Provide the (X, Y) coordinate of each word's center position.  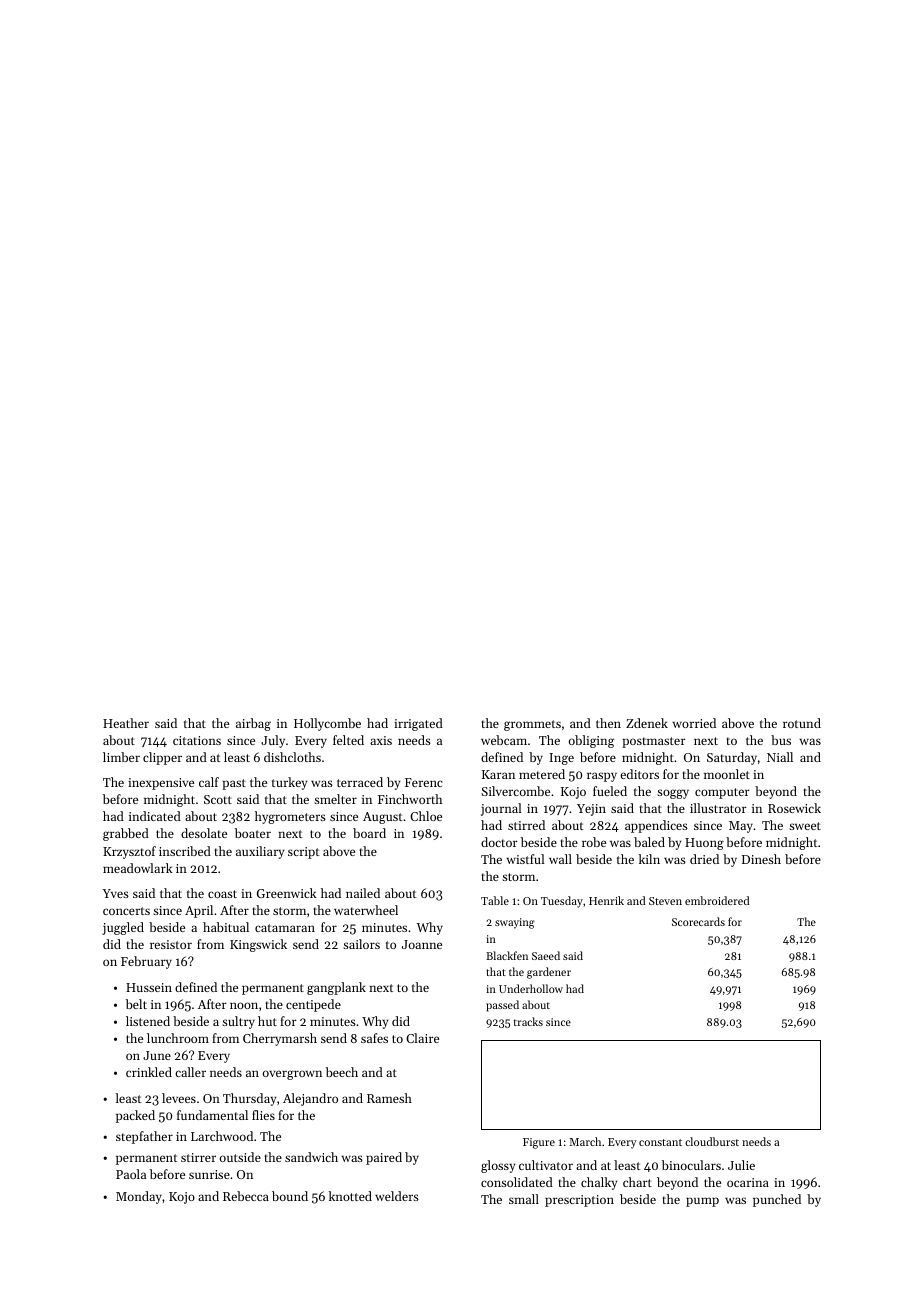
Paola (131, 1174)
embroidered (717, 900)
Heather (126, 723)
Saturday (732, 758)
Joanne (422, 944)
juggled (123, 928)
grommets (532, 725)
